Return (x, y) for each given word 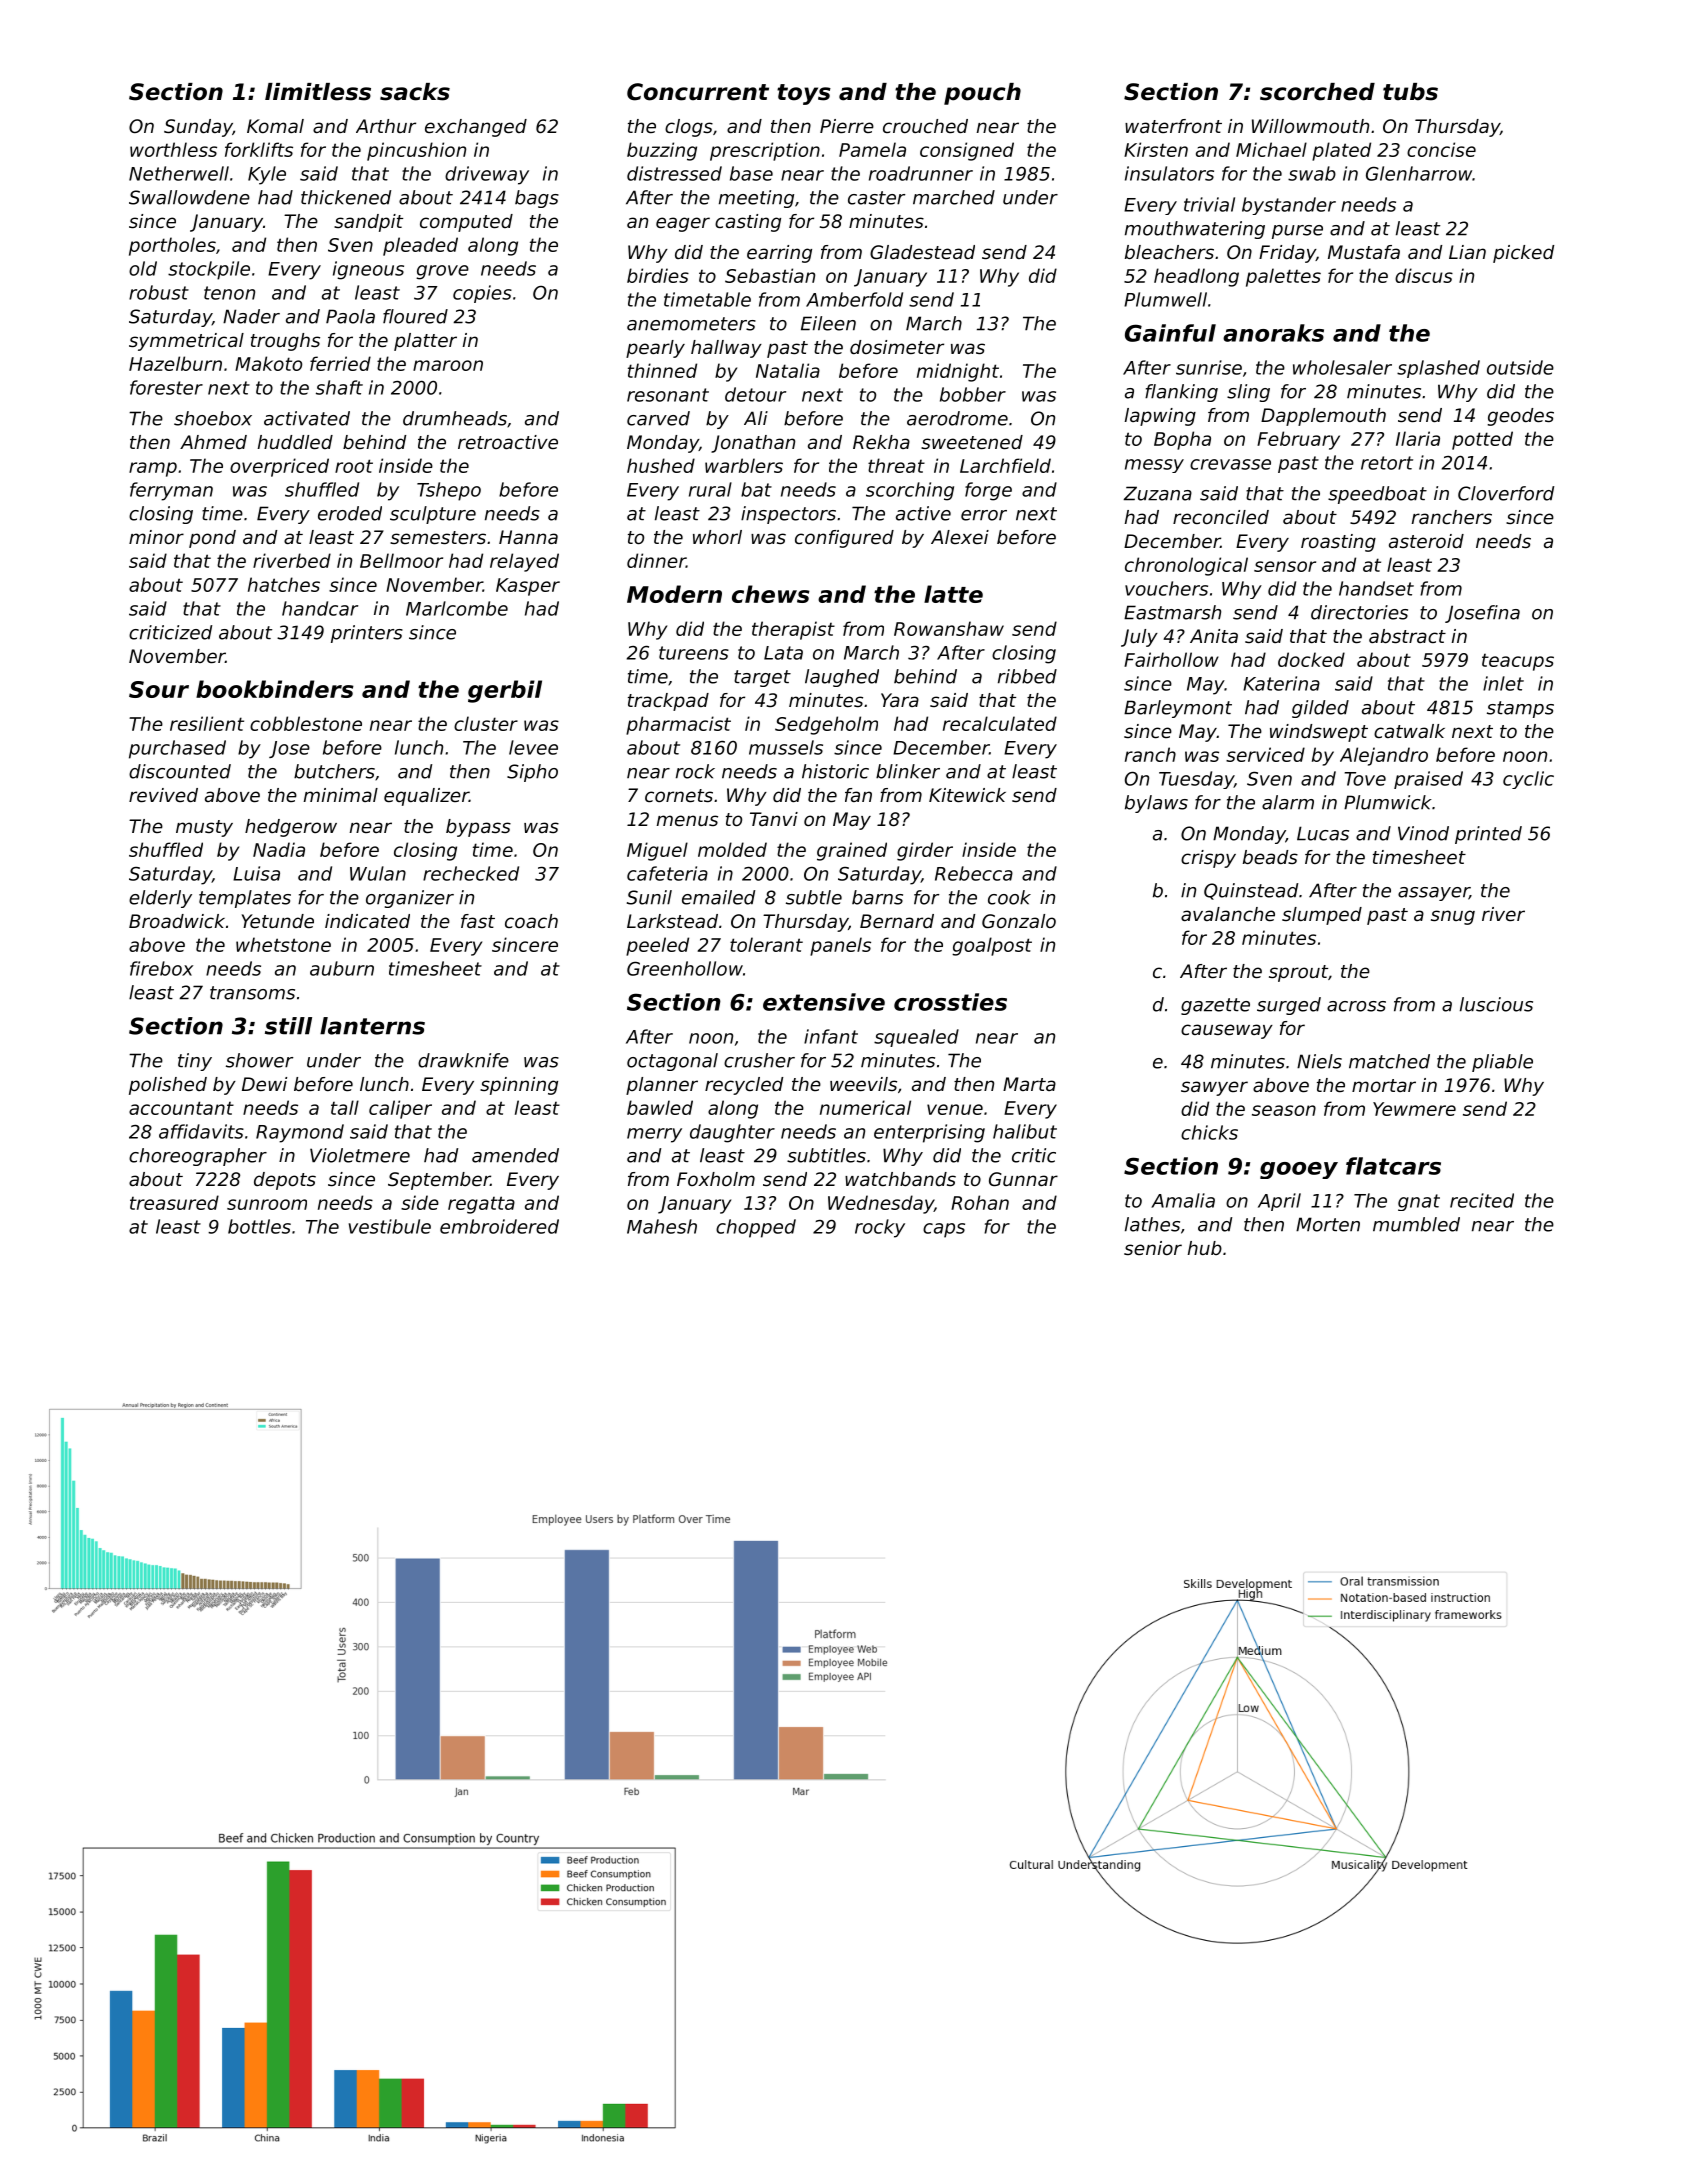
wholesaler (1342, 367)
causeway (1227, 1031)
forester (166, 387)
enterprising (929, 1133)
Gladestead (922, 252)
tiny (195, 1062)
